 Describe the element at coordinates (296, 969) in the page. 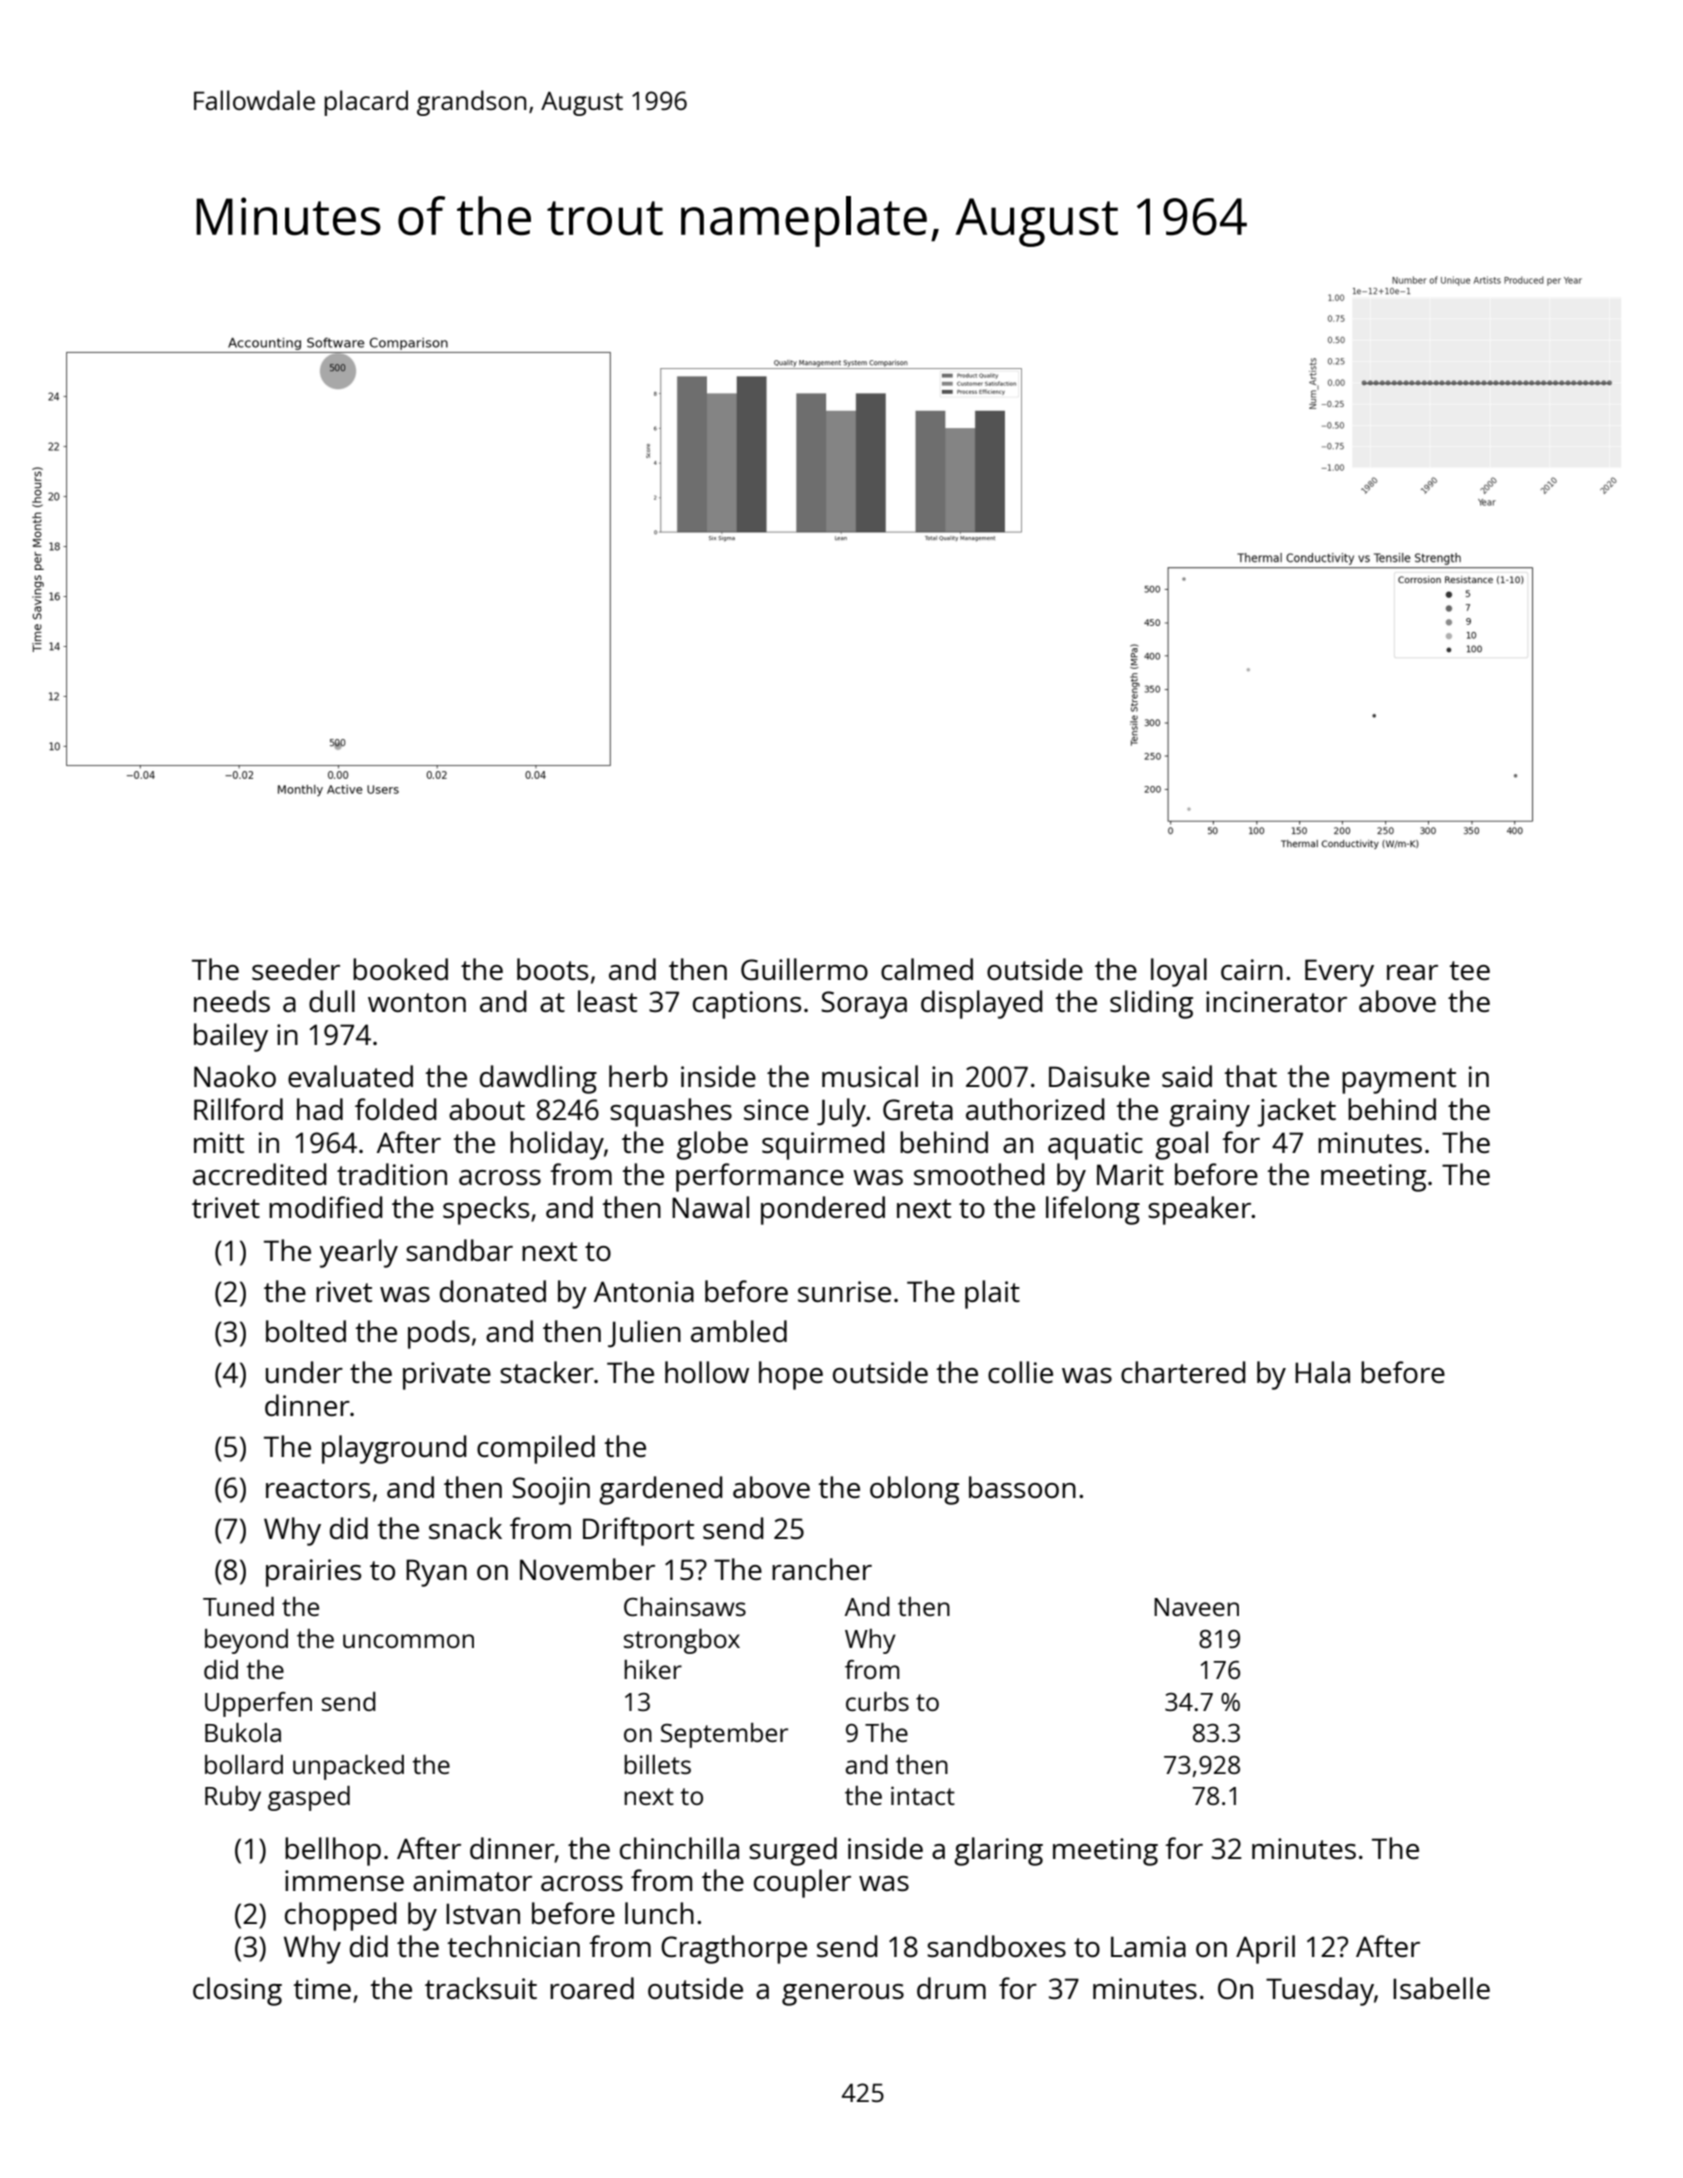

I see `seeder` at that location.
